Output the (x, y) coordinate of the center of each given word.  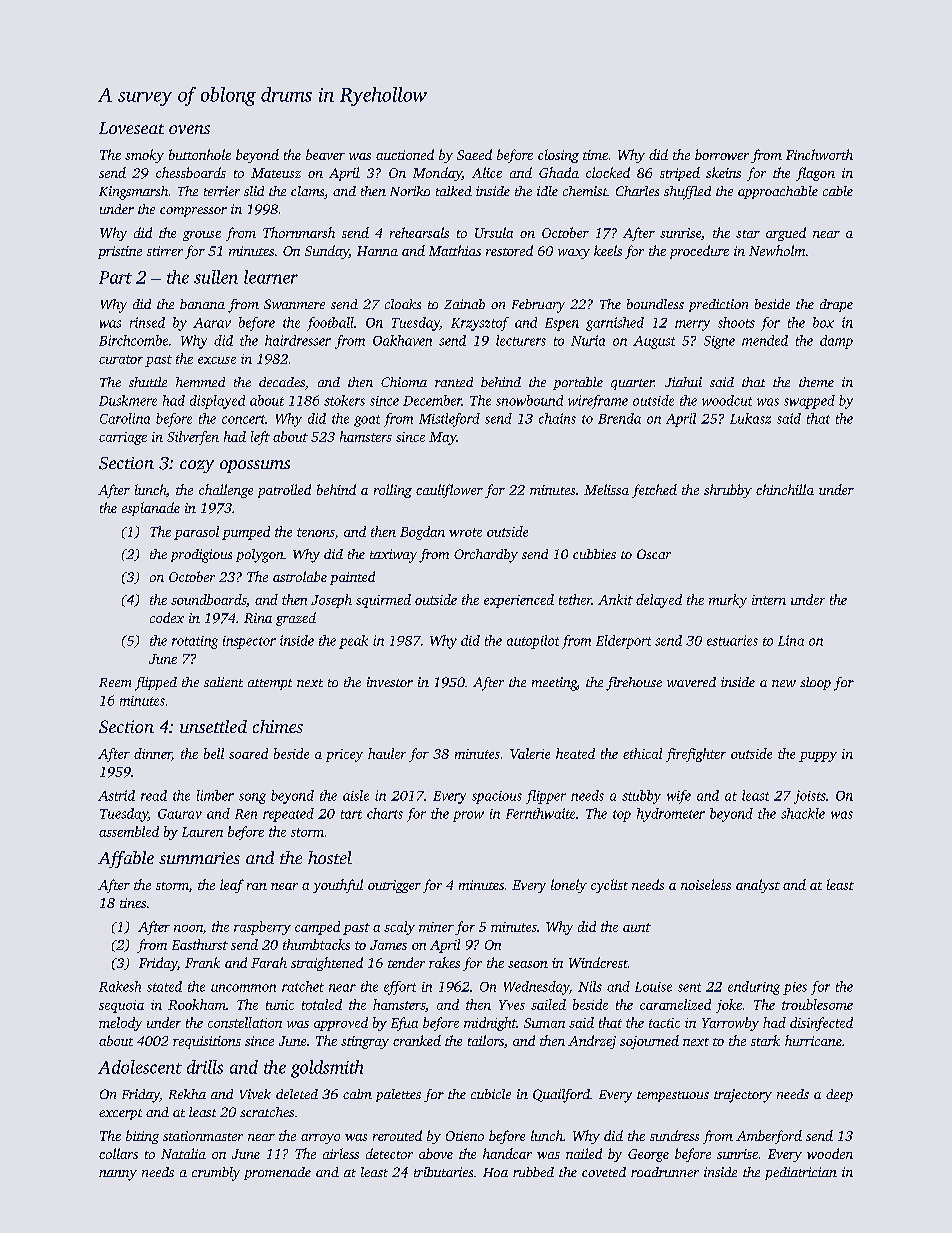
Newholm (777, 250)
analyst (758, 886)
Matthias (455, 250)
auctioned (405, 154)
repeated (288, 815)
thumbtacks (316, 944)
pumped (246, 533)
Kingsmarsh (133, 193)
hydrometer (671, 815)
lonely (569, 886)
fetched (654, 491)
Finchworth (819, 154)
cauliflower (449, 491)
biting (142, 1137)
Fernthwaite (540, 813)
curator (121, 359)
